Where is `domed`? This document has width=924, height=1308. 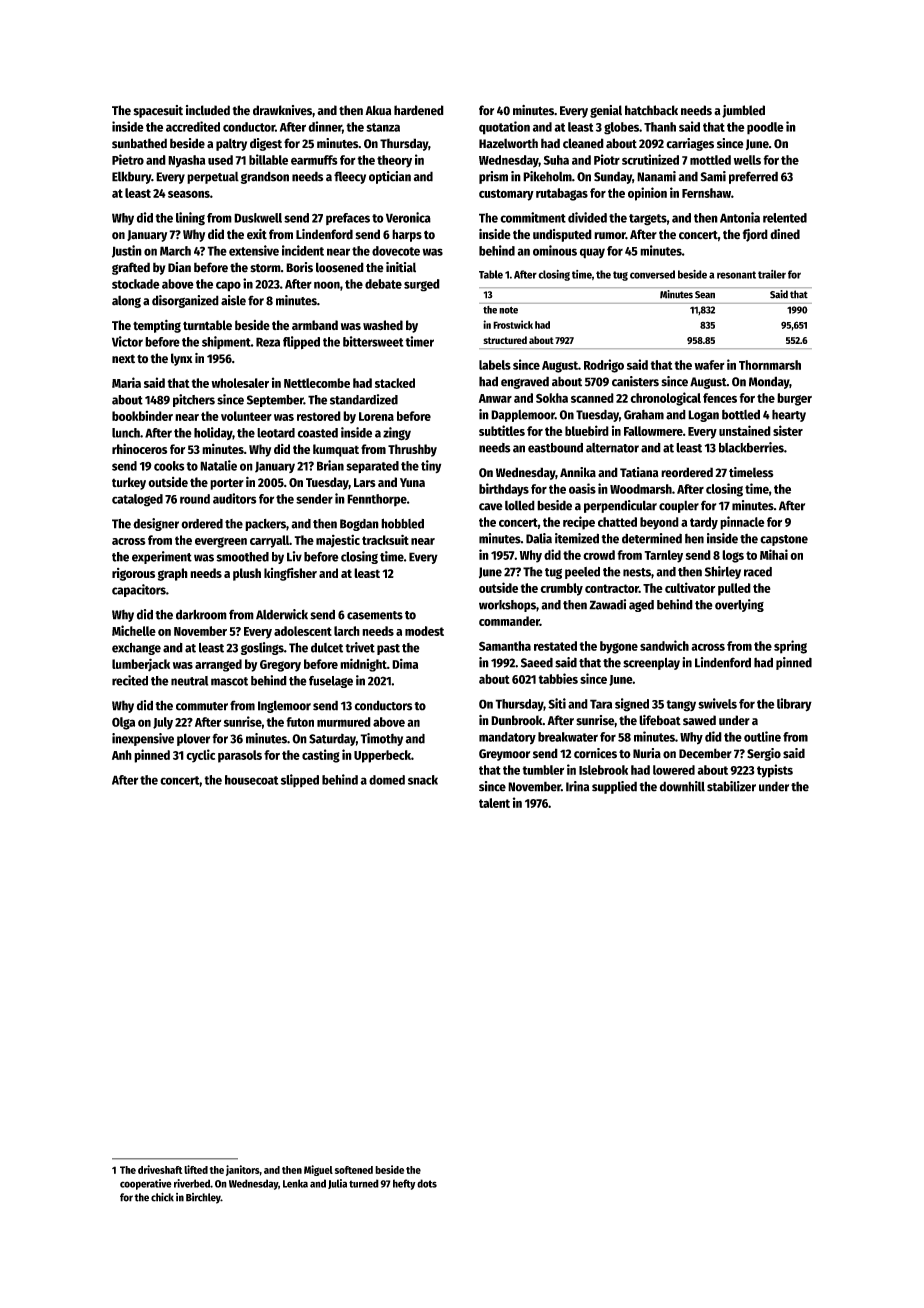 domed is located at coordinates (387, 780).
